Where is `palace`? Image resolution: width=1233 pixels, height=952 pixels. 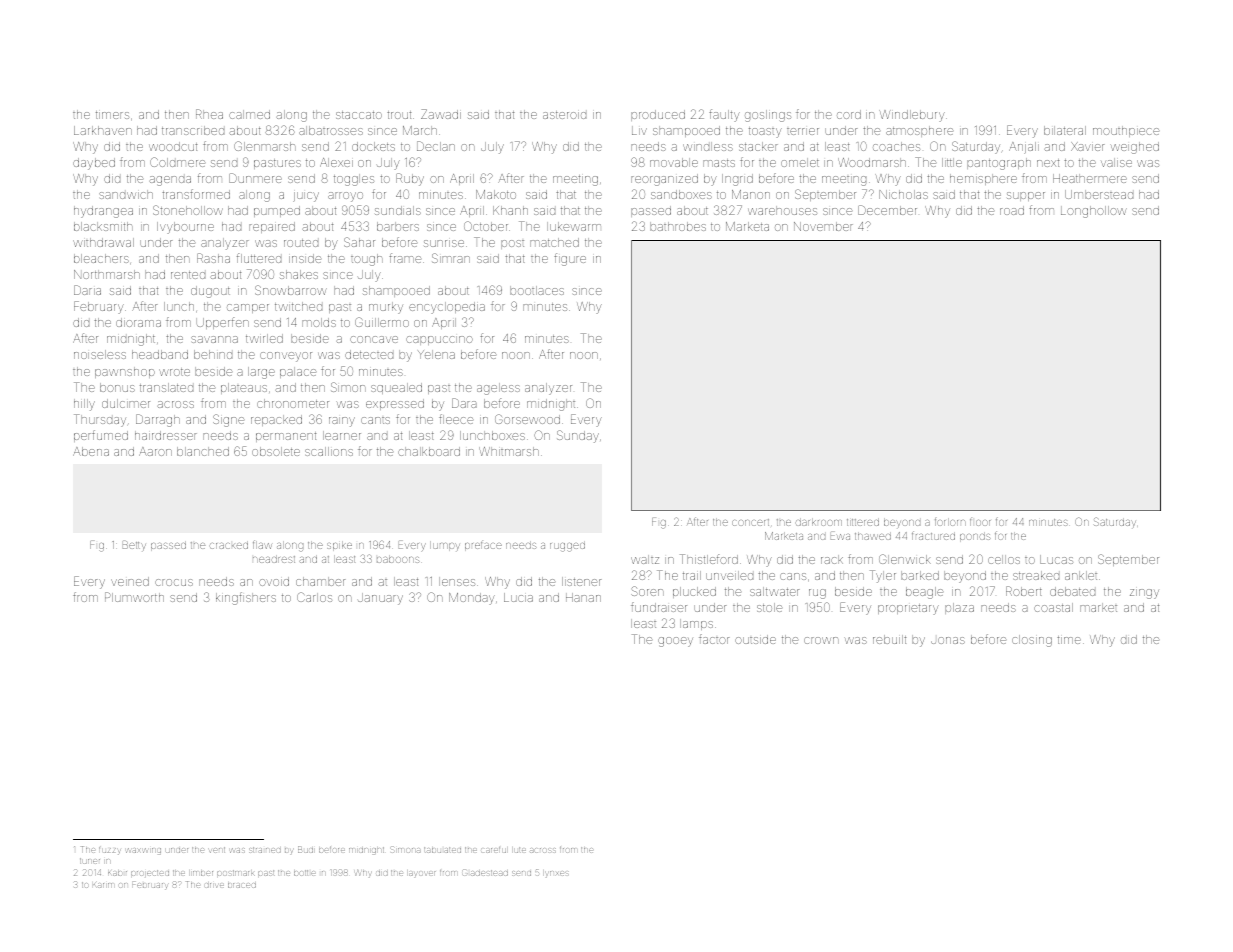
palace is located at coordinates (298, 372).
